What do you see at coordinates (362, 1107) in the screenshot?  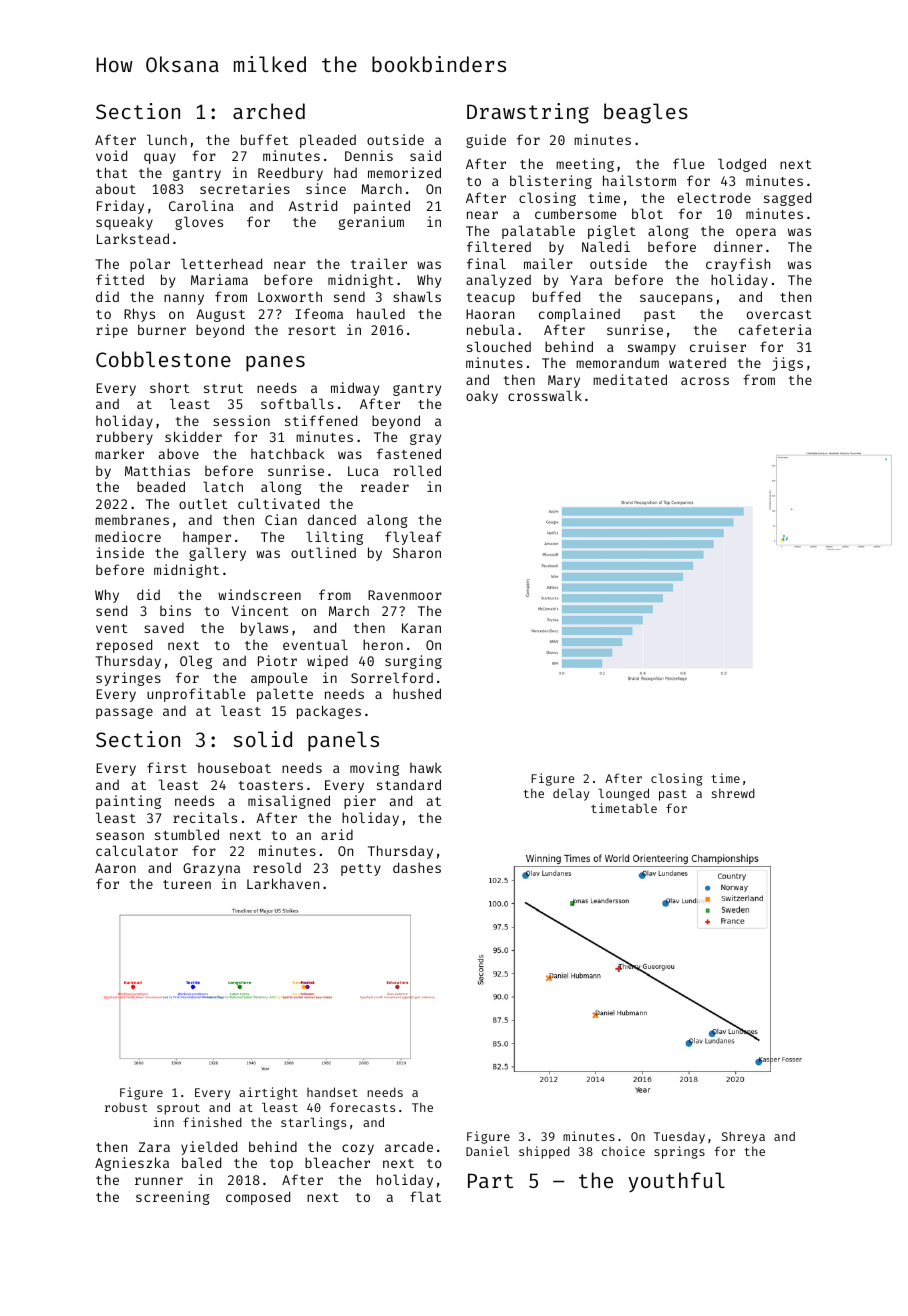 I see `forecasts` at bounding box center [362, 1107].
